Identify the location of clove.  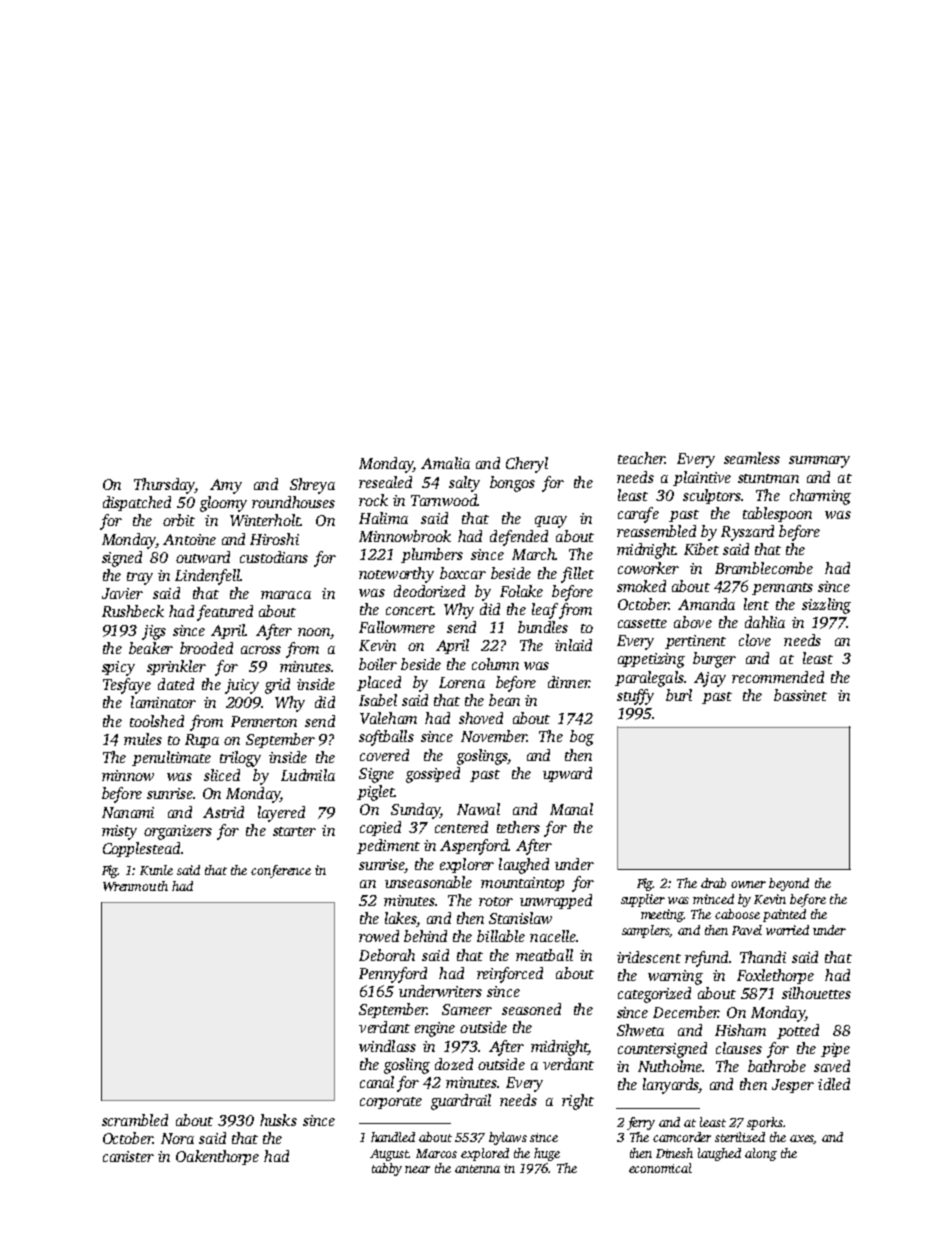
(755, 640).
